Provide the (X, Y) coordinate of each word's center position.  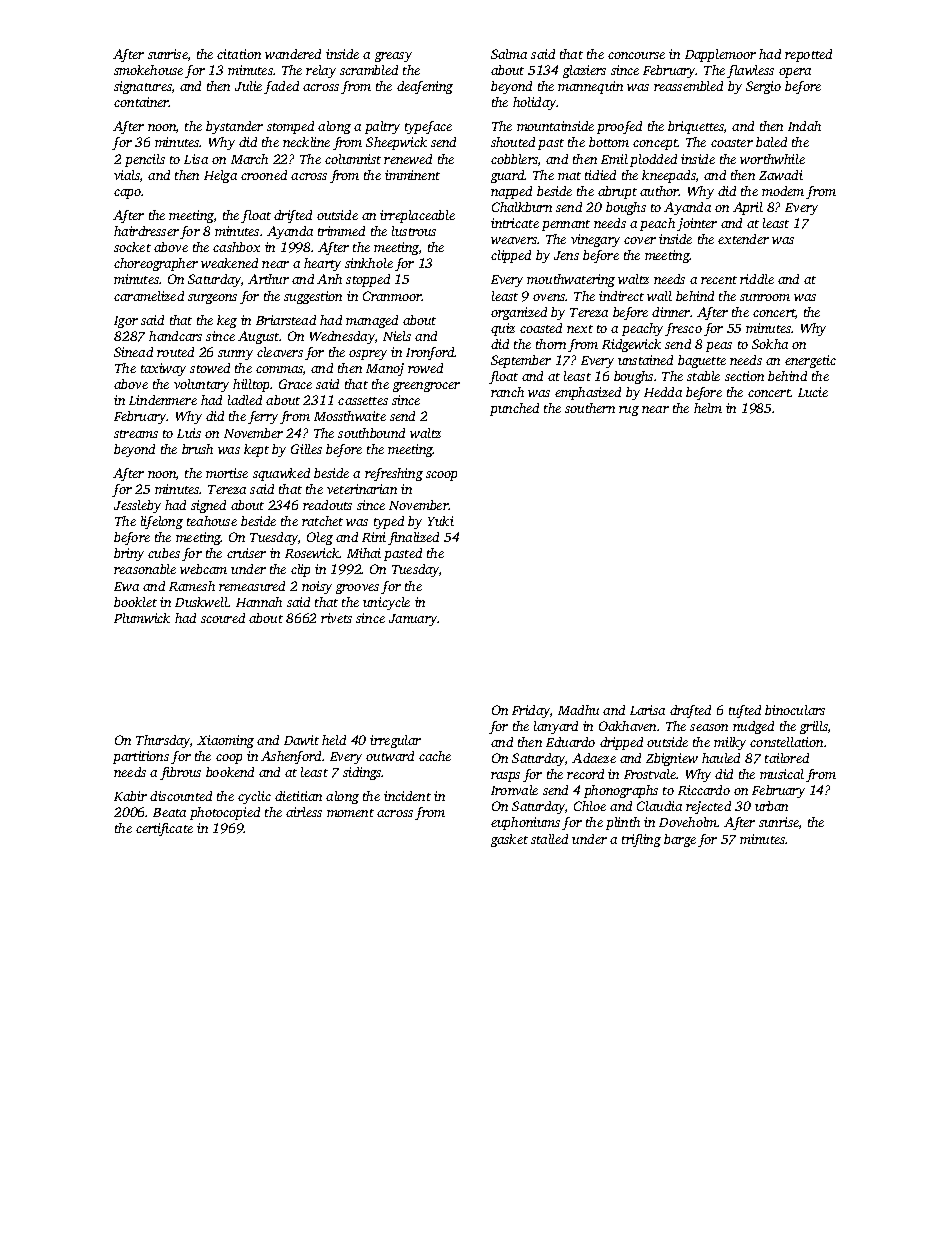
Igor (126, 322)
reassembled (688, 86)
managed (372, 321)
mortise (227, 473)
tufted (745, 711)
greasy (393, 57)
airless (304, 812)
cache (435, 756)
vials (127, 175)
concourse (636, 55)
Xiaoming (225, 741)
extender (743, 239)
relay (321, 71)
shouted (513, 142)
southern (590, 408)
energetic (810, 361)
